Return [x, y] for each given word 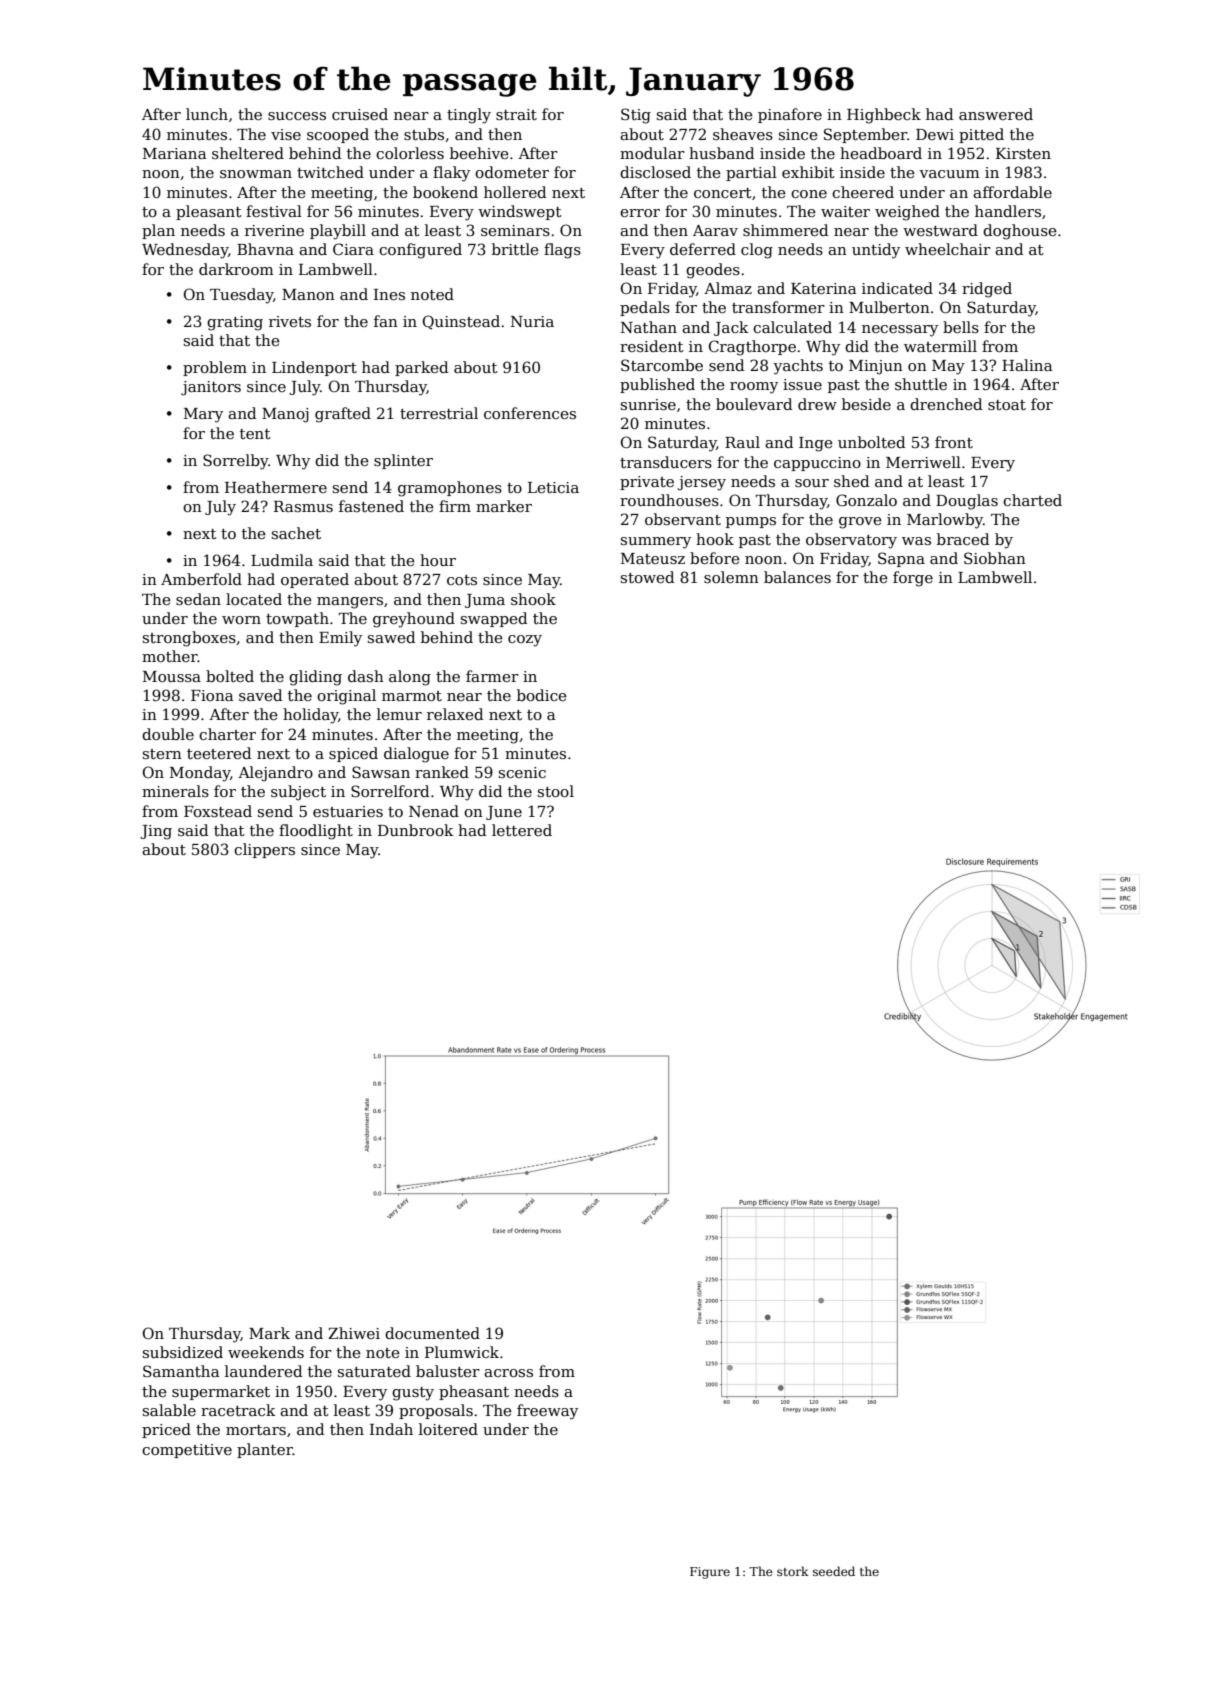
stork [793, 1571]
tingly [469, 116]
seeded [834, 1571]
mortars [256, 1430]
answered [996, 114]
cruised [360, 114]
